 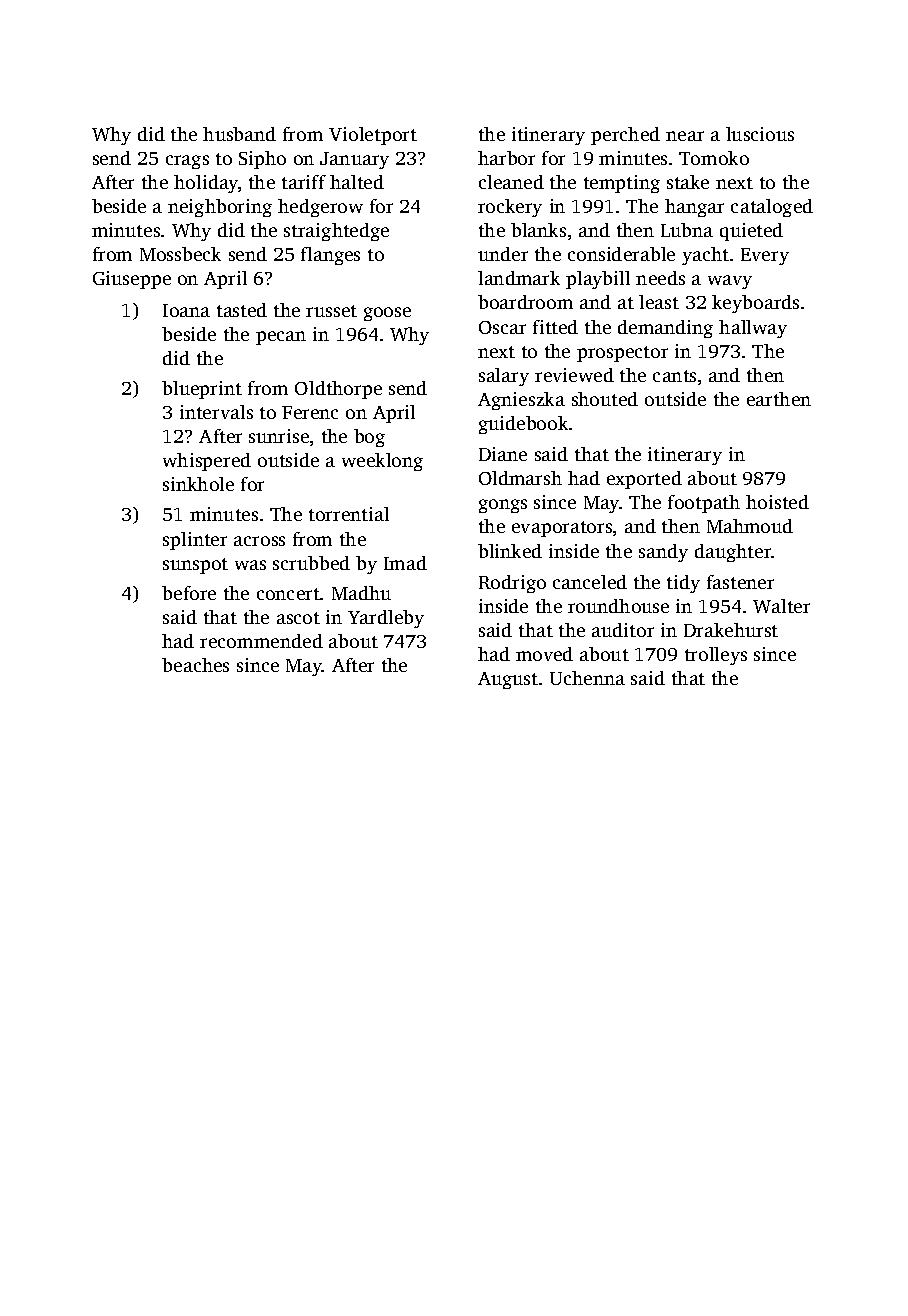 I want to click on beaches, so click(x=195, y=665).
